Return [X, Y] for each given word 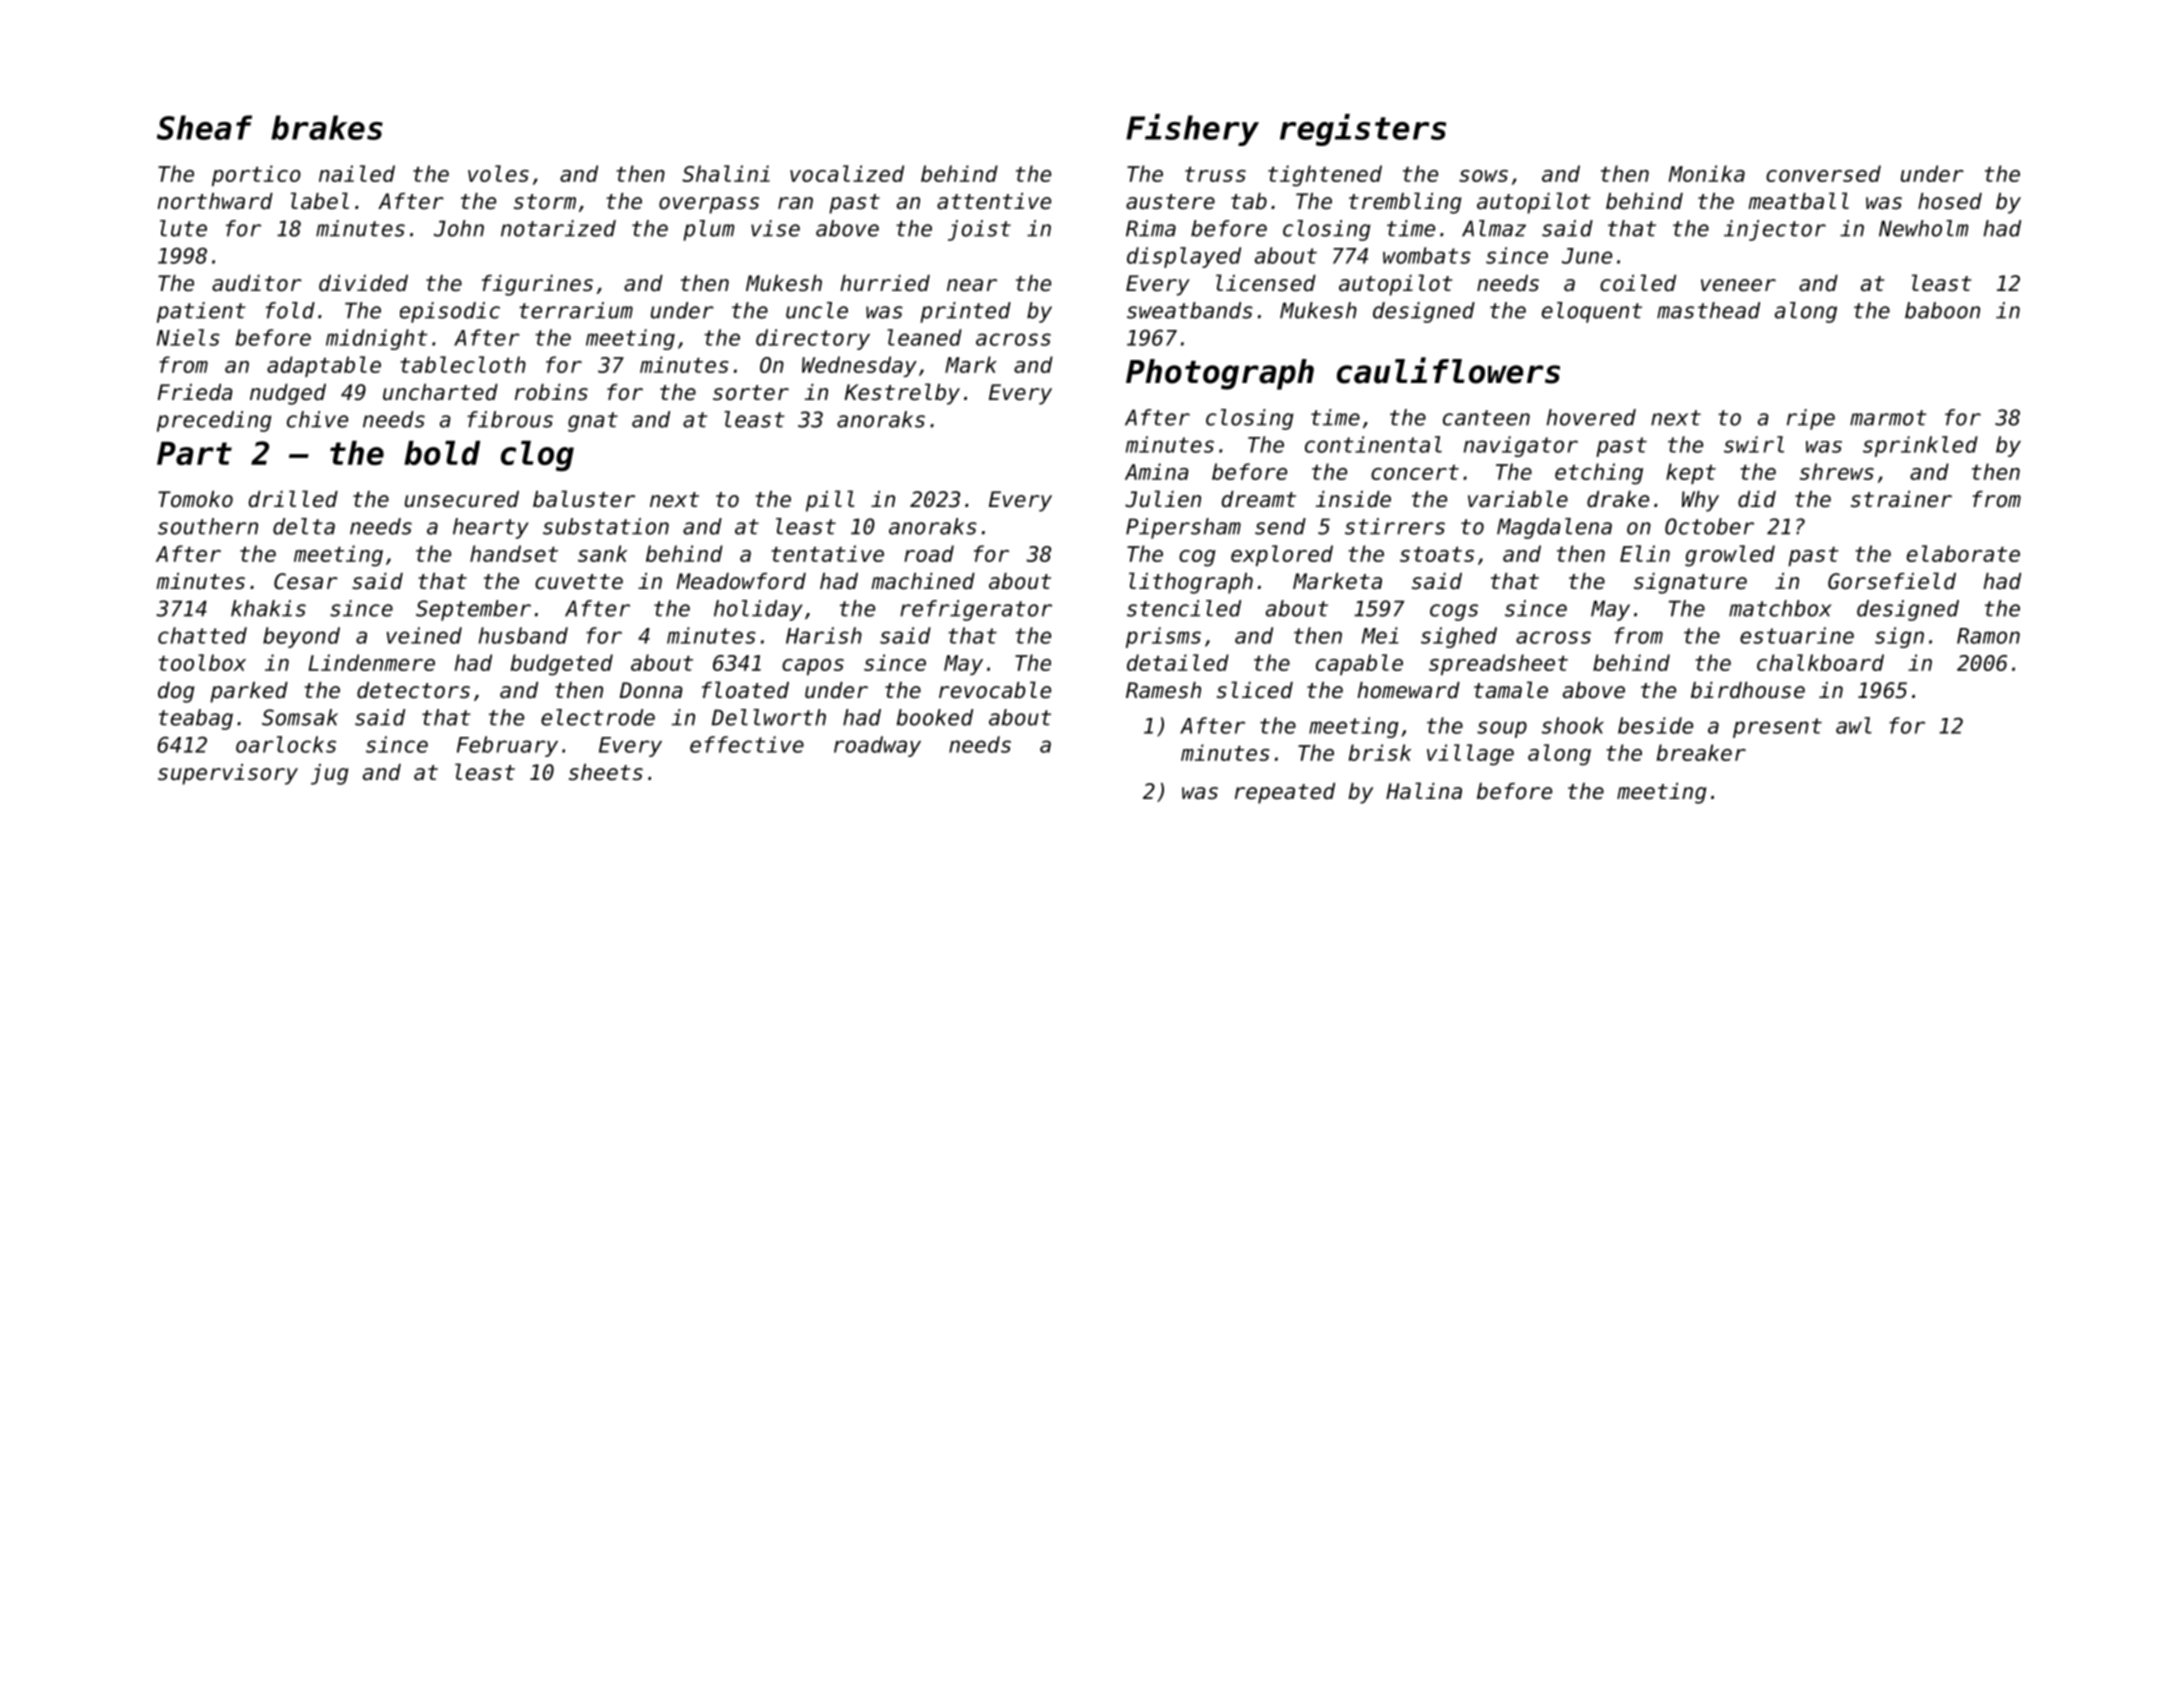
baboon [1942, 310]
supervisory [228, 774]
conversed [1823, 173]
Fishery [1192, 130]
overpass [709, 205]
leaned [924, 337]
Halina [1424, 791]
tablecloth [463, 364]
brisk [1380, 752]
